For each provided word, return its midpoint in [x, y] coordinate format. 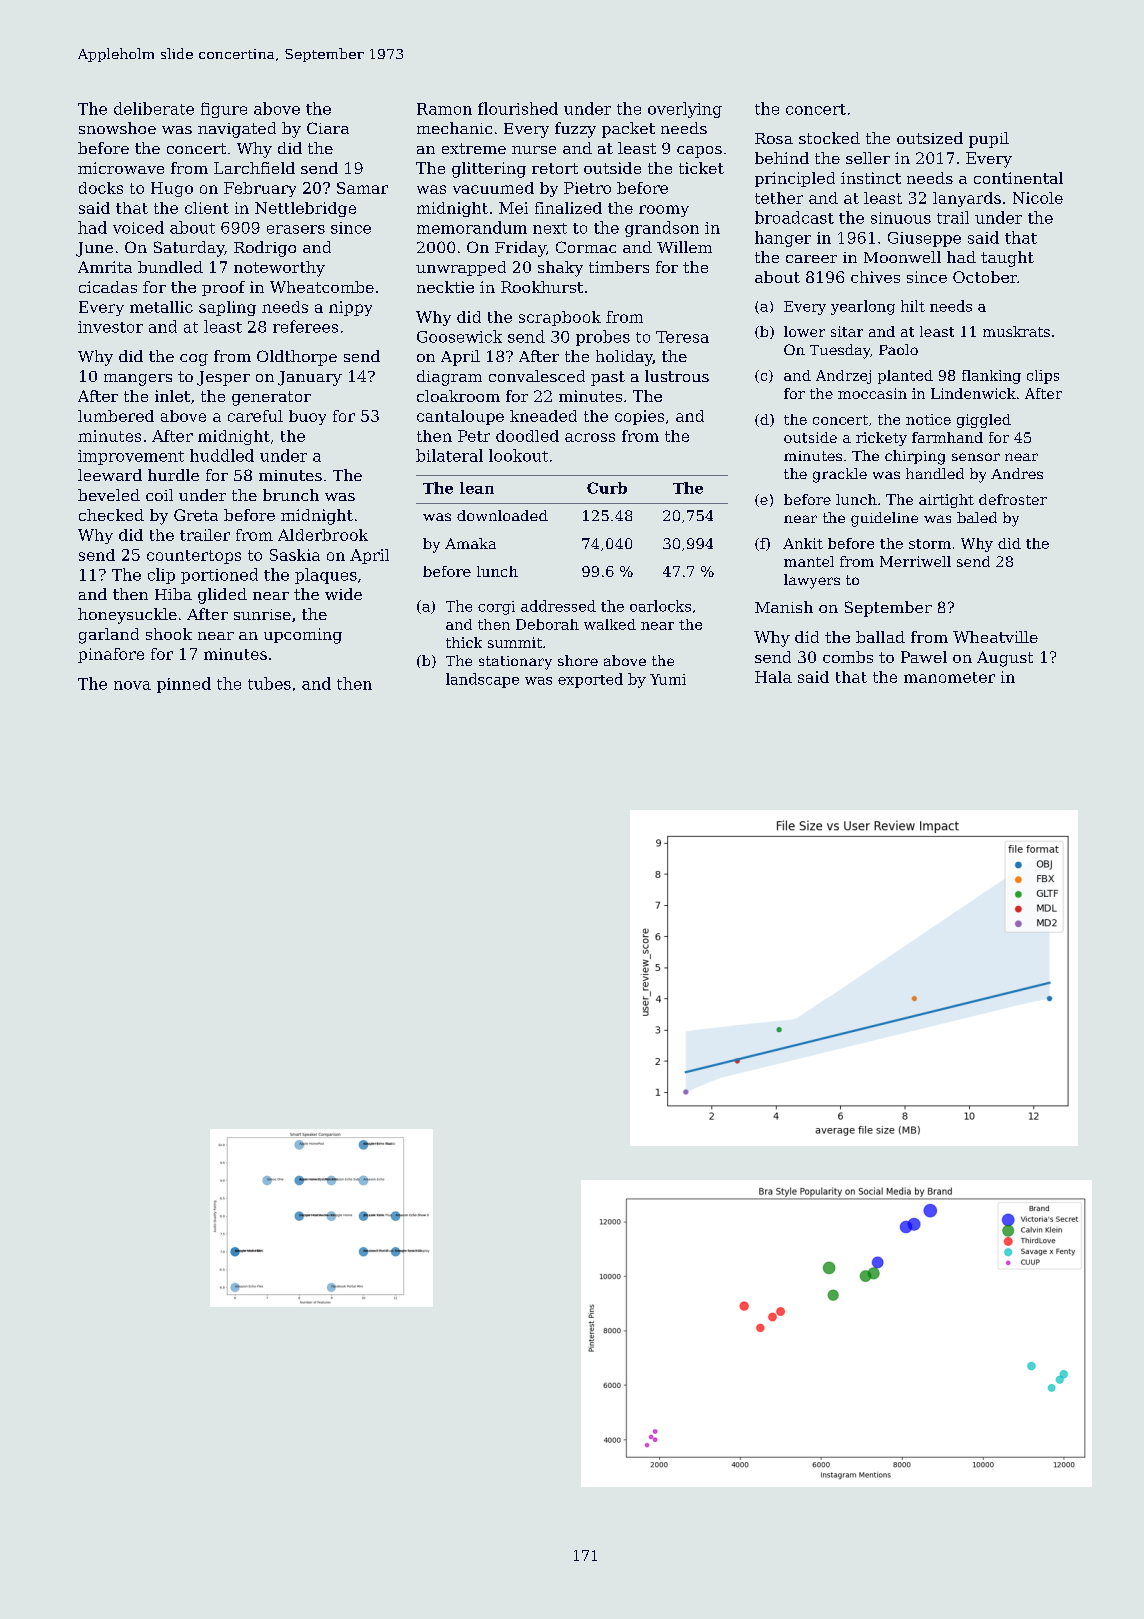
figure [224, 110]
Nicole [1038, 198]
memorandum [472, 227]
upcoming [303, 636]
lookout [518, 455]
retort [555, 168]
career [811, 259]
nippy [350, 308]
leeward [110, 475]
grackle [840, 475]
